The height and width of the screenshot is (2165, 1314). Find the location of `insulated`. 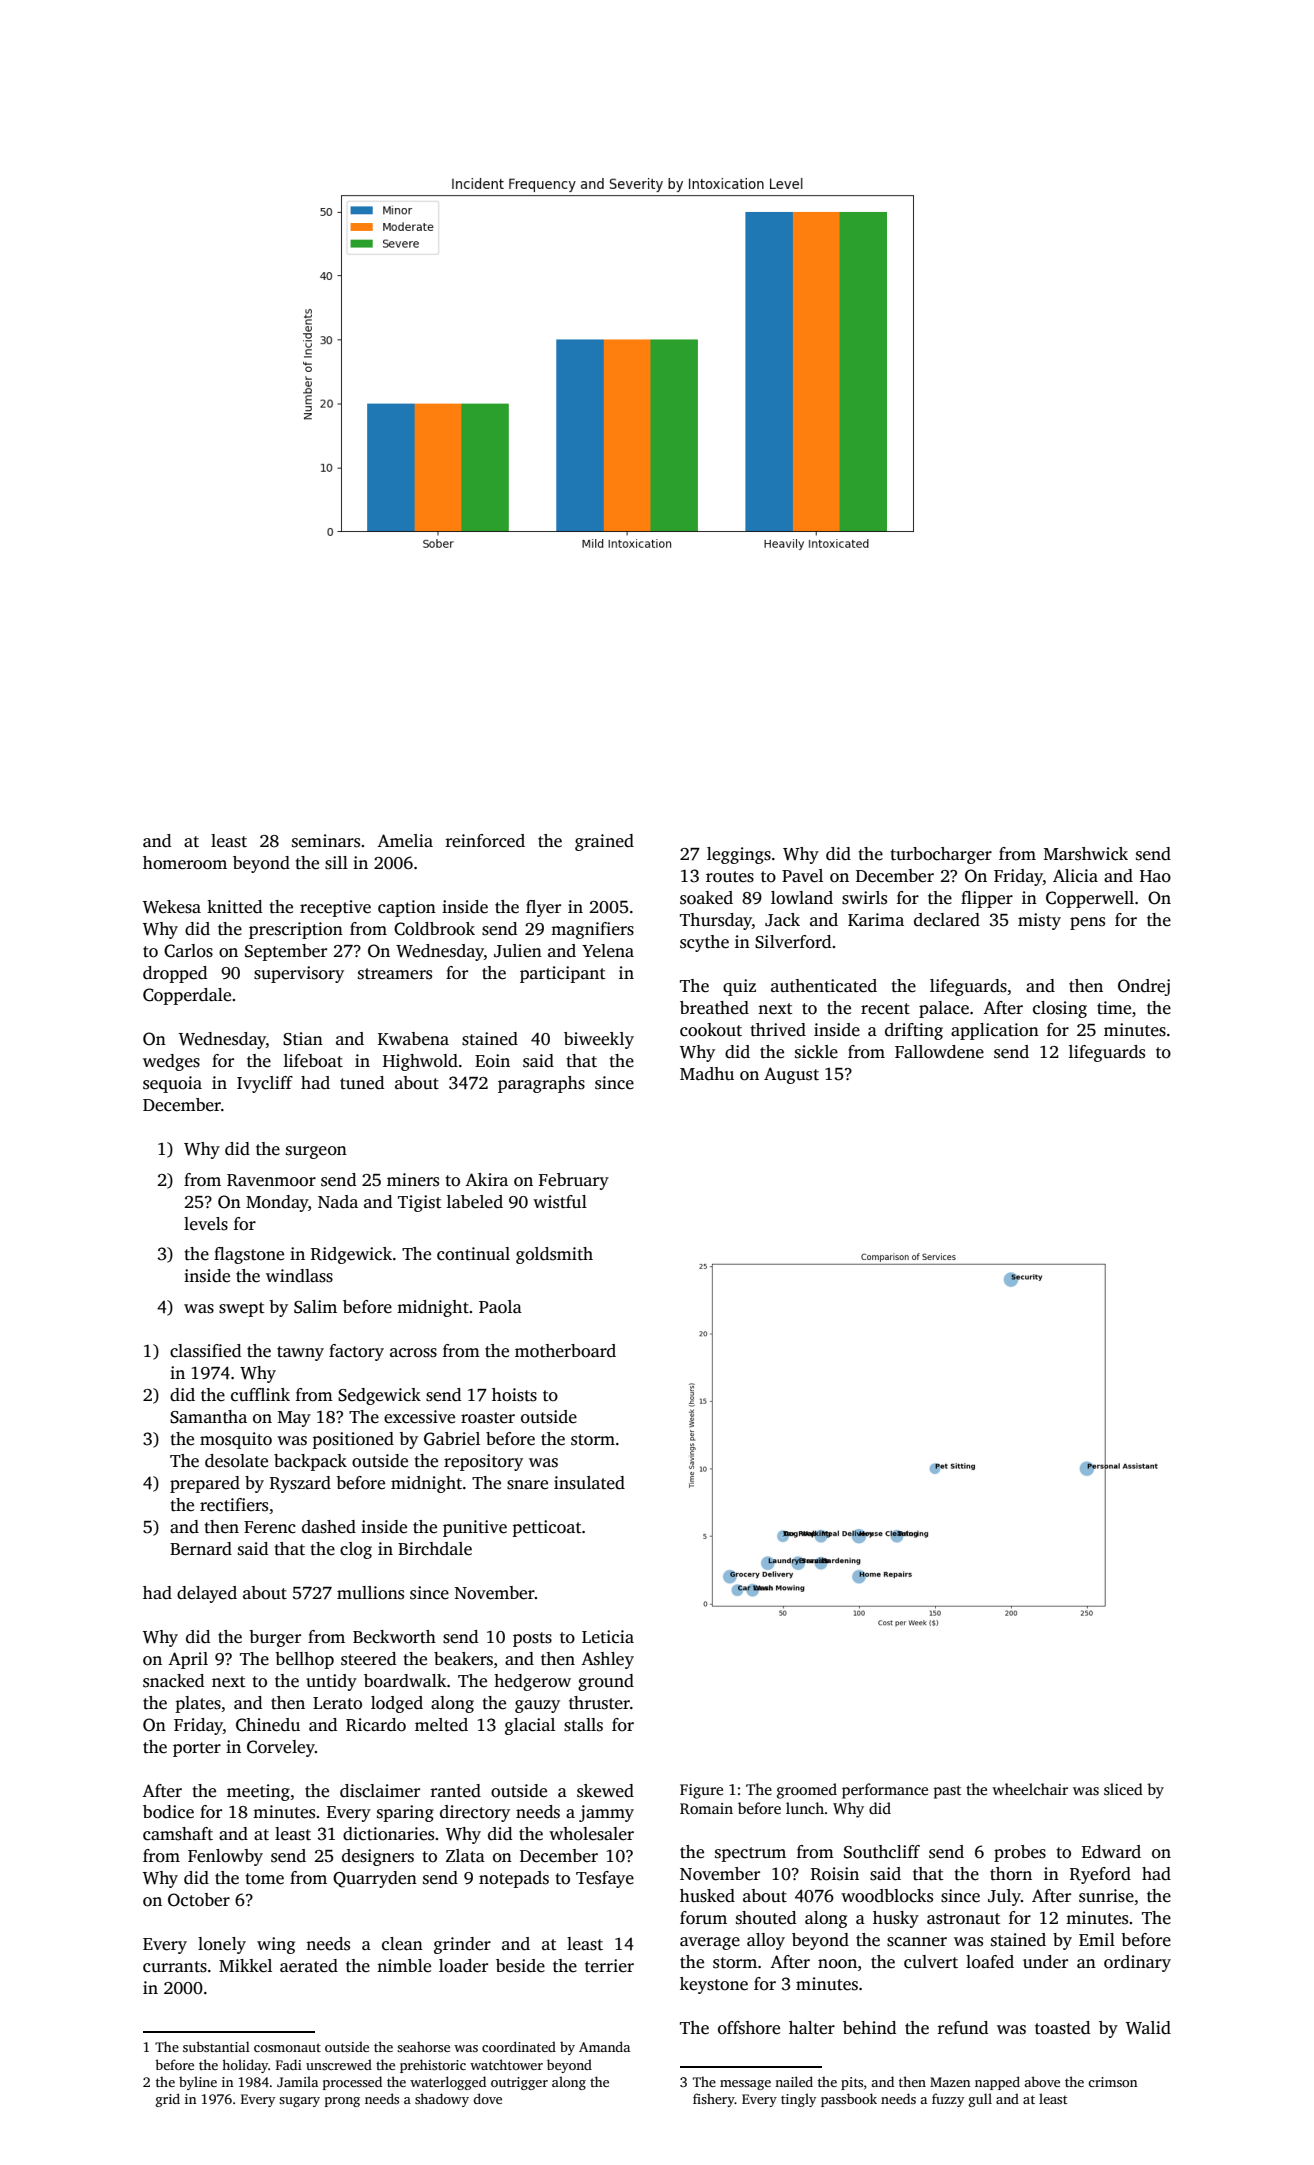

insulated is located at coordinates (589, 1483).
